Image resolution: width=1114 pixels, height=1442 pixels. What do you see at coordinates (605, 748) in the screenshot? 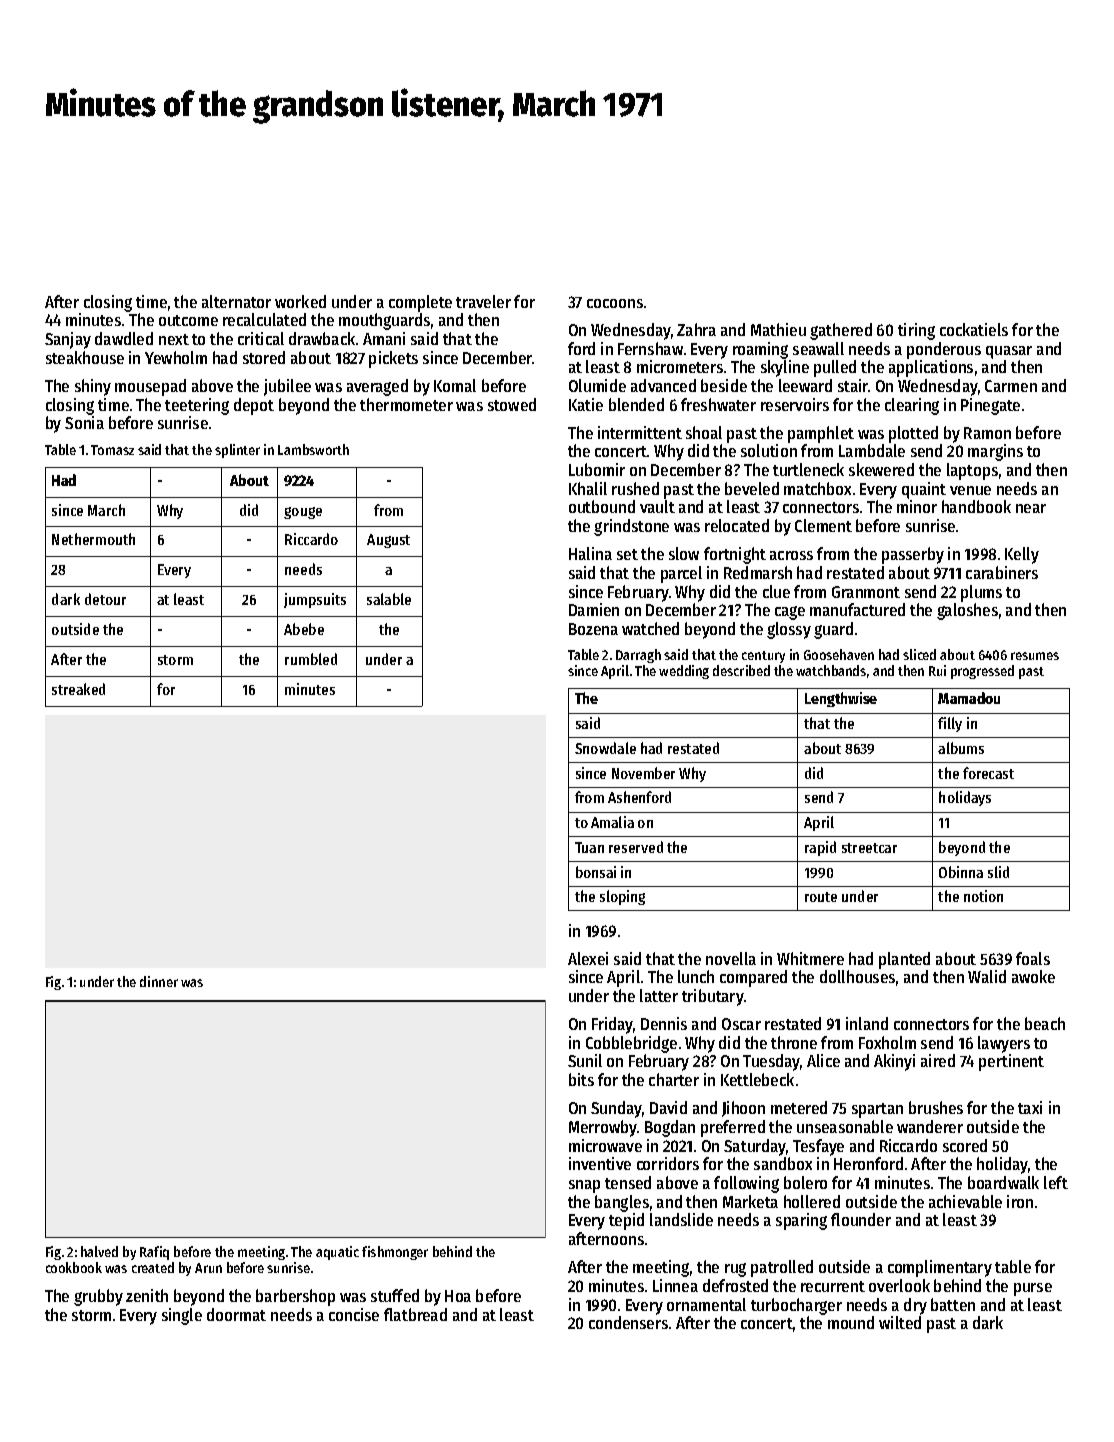
I see `Snowdale` at bounding box center [605, 748].
